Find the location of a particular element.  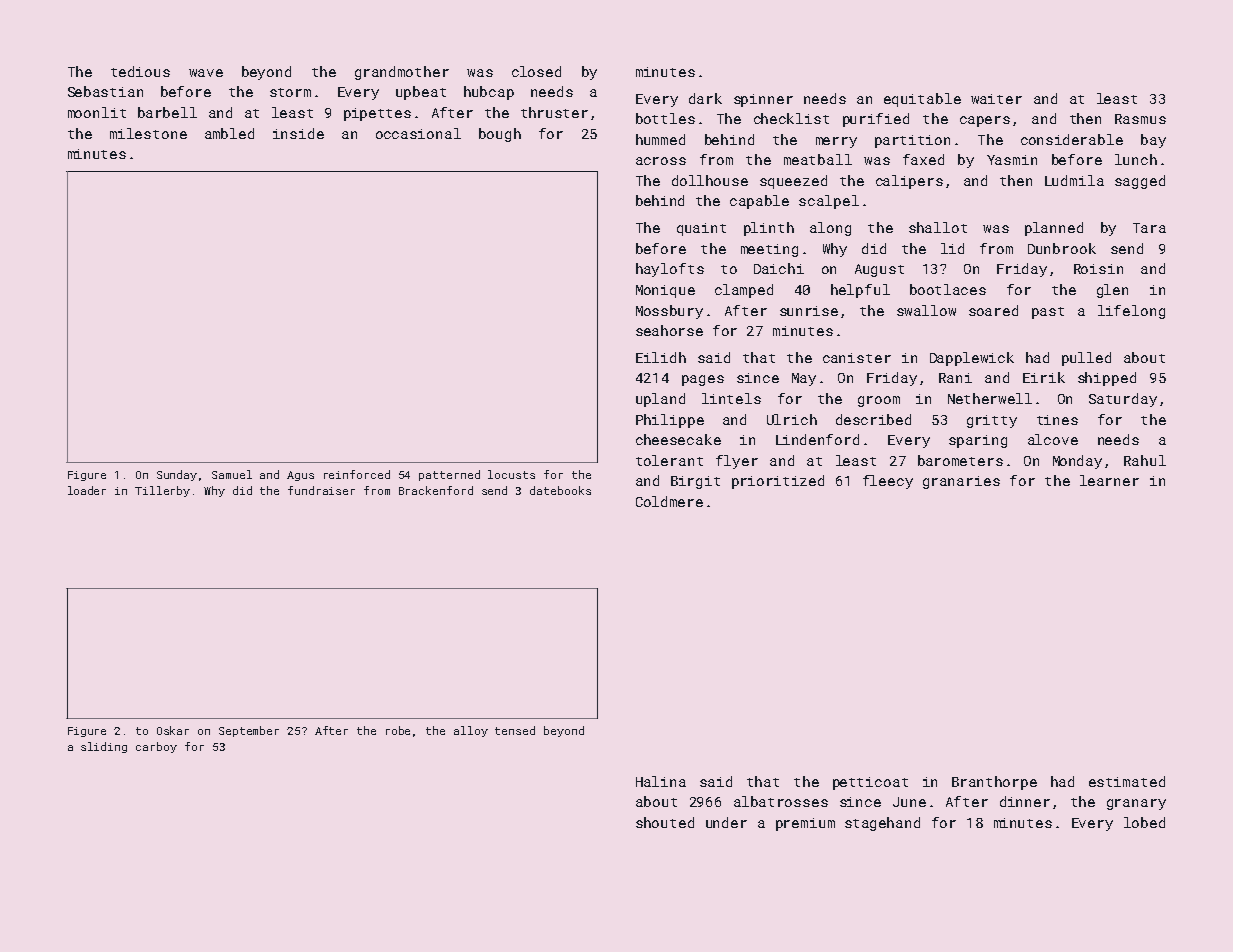

datebooks is located at coordinates (560, 490).
